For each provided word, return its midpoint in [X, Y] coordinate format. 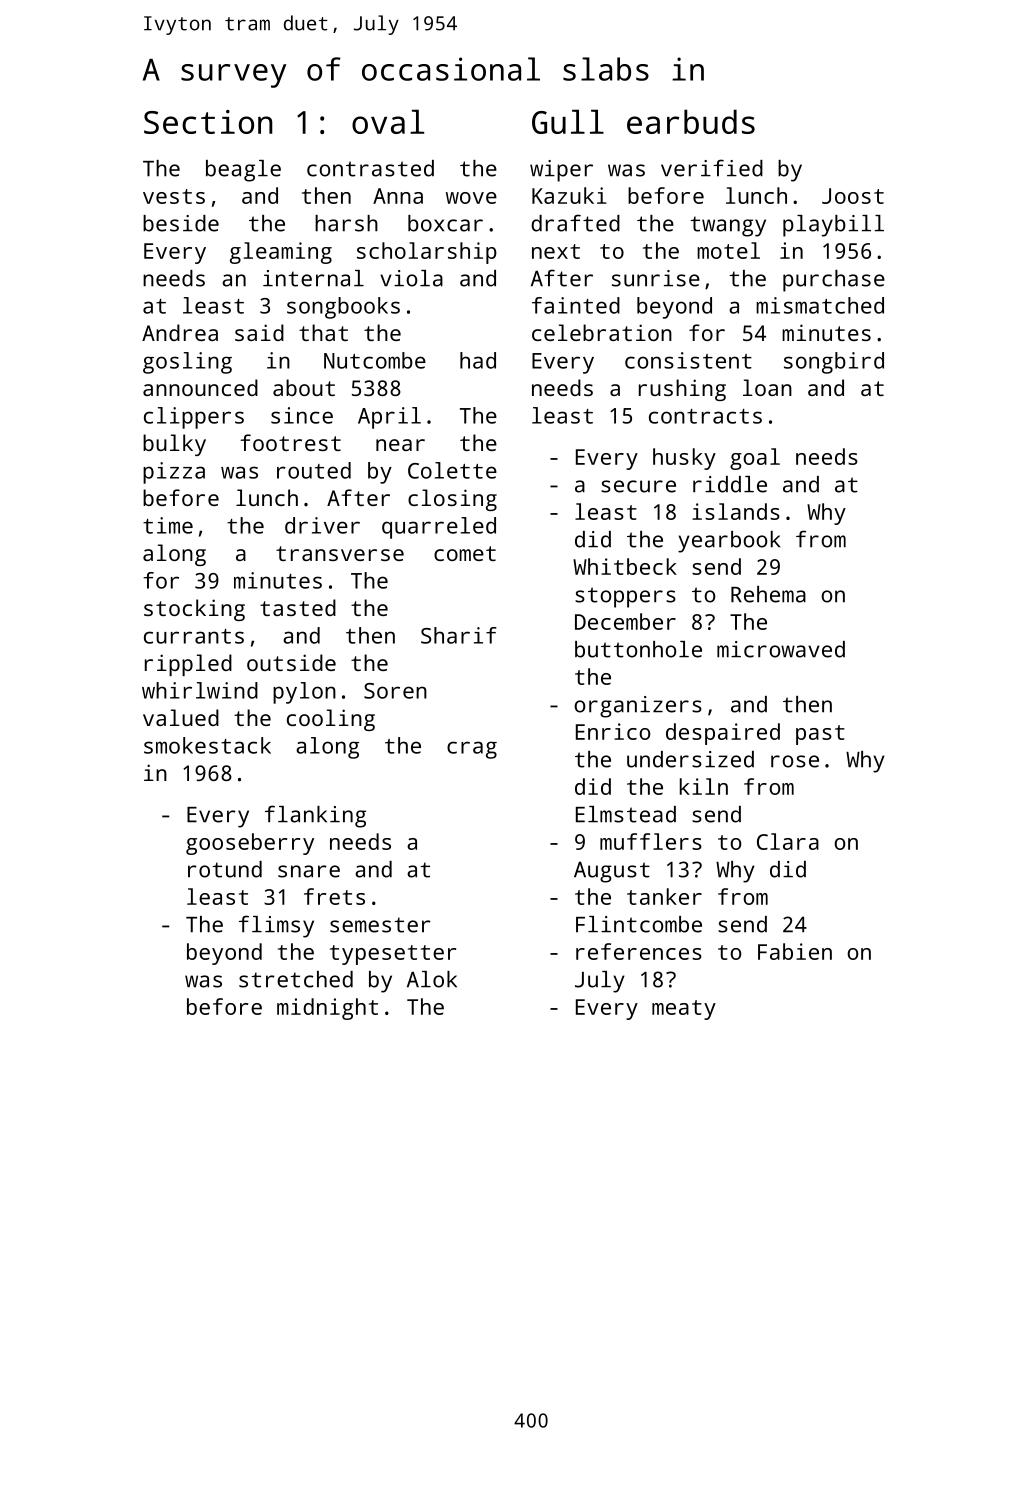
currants [194, 636]
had [478, 360]
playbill [833, 226]
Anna [398, 196]
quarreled [439, 528]
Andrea [180, 332]
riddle [730, 484]
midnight [327, 1009]
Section [208, 122]
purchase [834, 281]
